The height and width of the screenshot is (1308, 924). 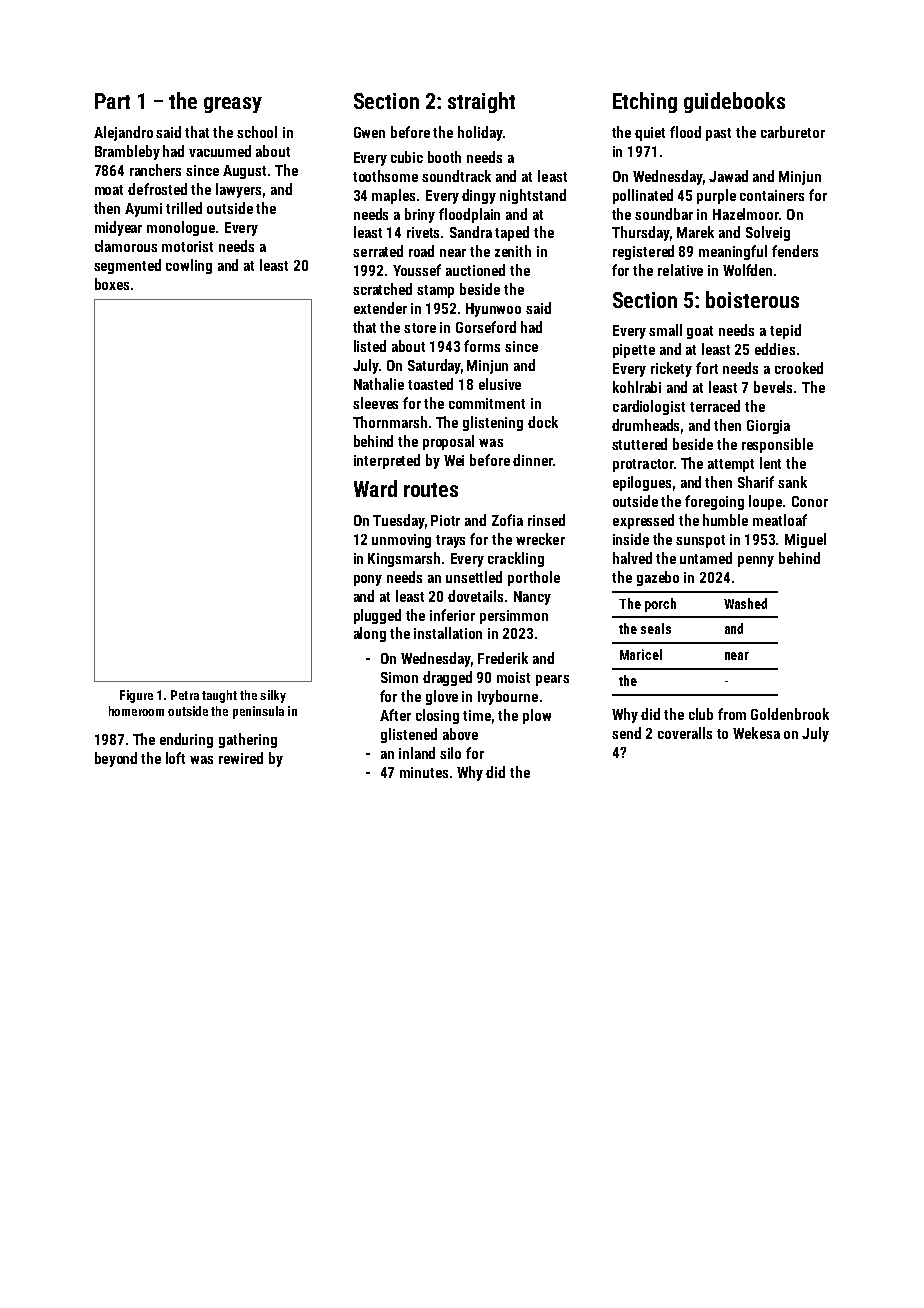 What do you see at coordinates (700, 541) in the screenshot?
I see `sunspot` at bounding box center [700, 541].
